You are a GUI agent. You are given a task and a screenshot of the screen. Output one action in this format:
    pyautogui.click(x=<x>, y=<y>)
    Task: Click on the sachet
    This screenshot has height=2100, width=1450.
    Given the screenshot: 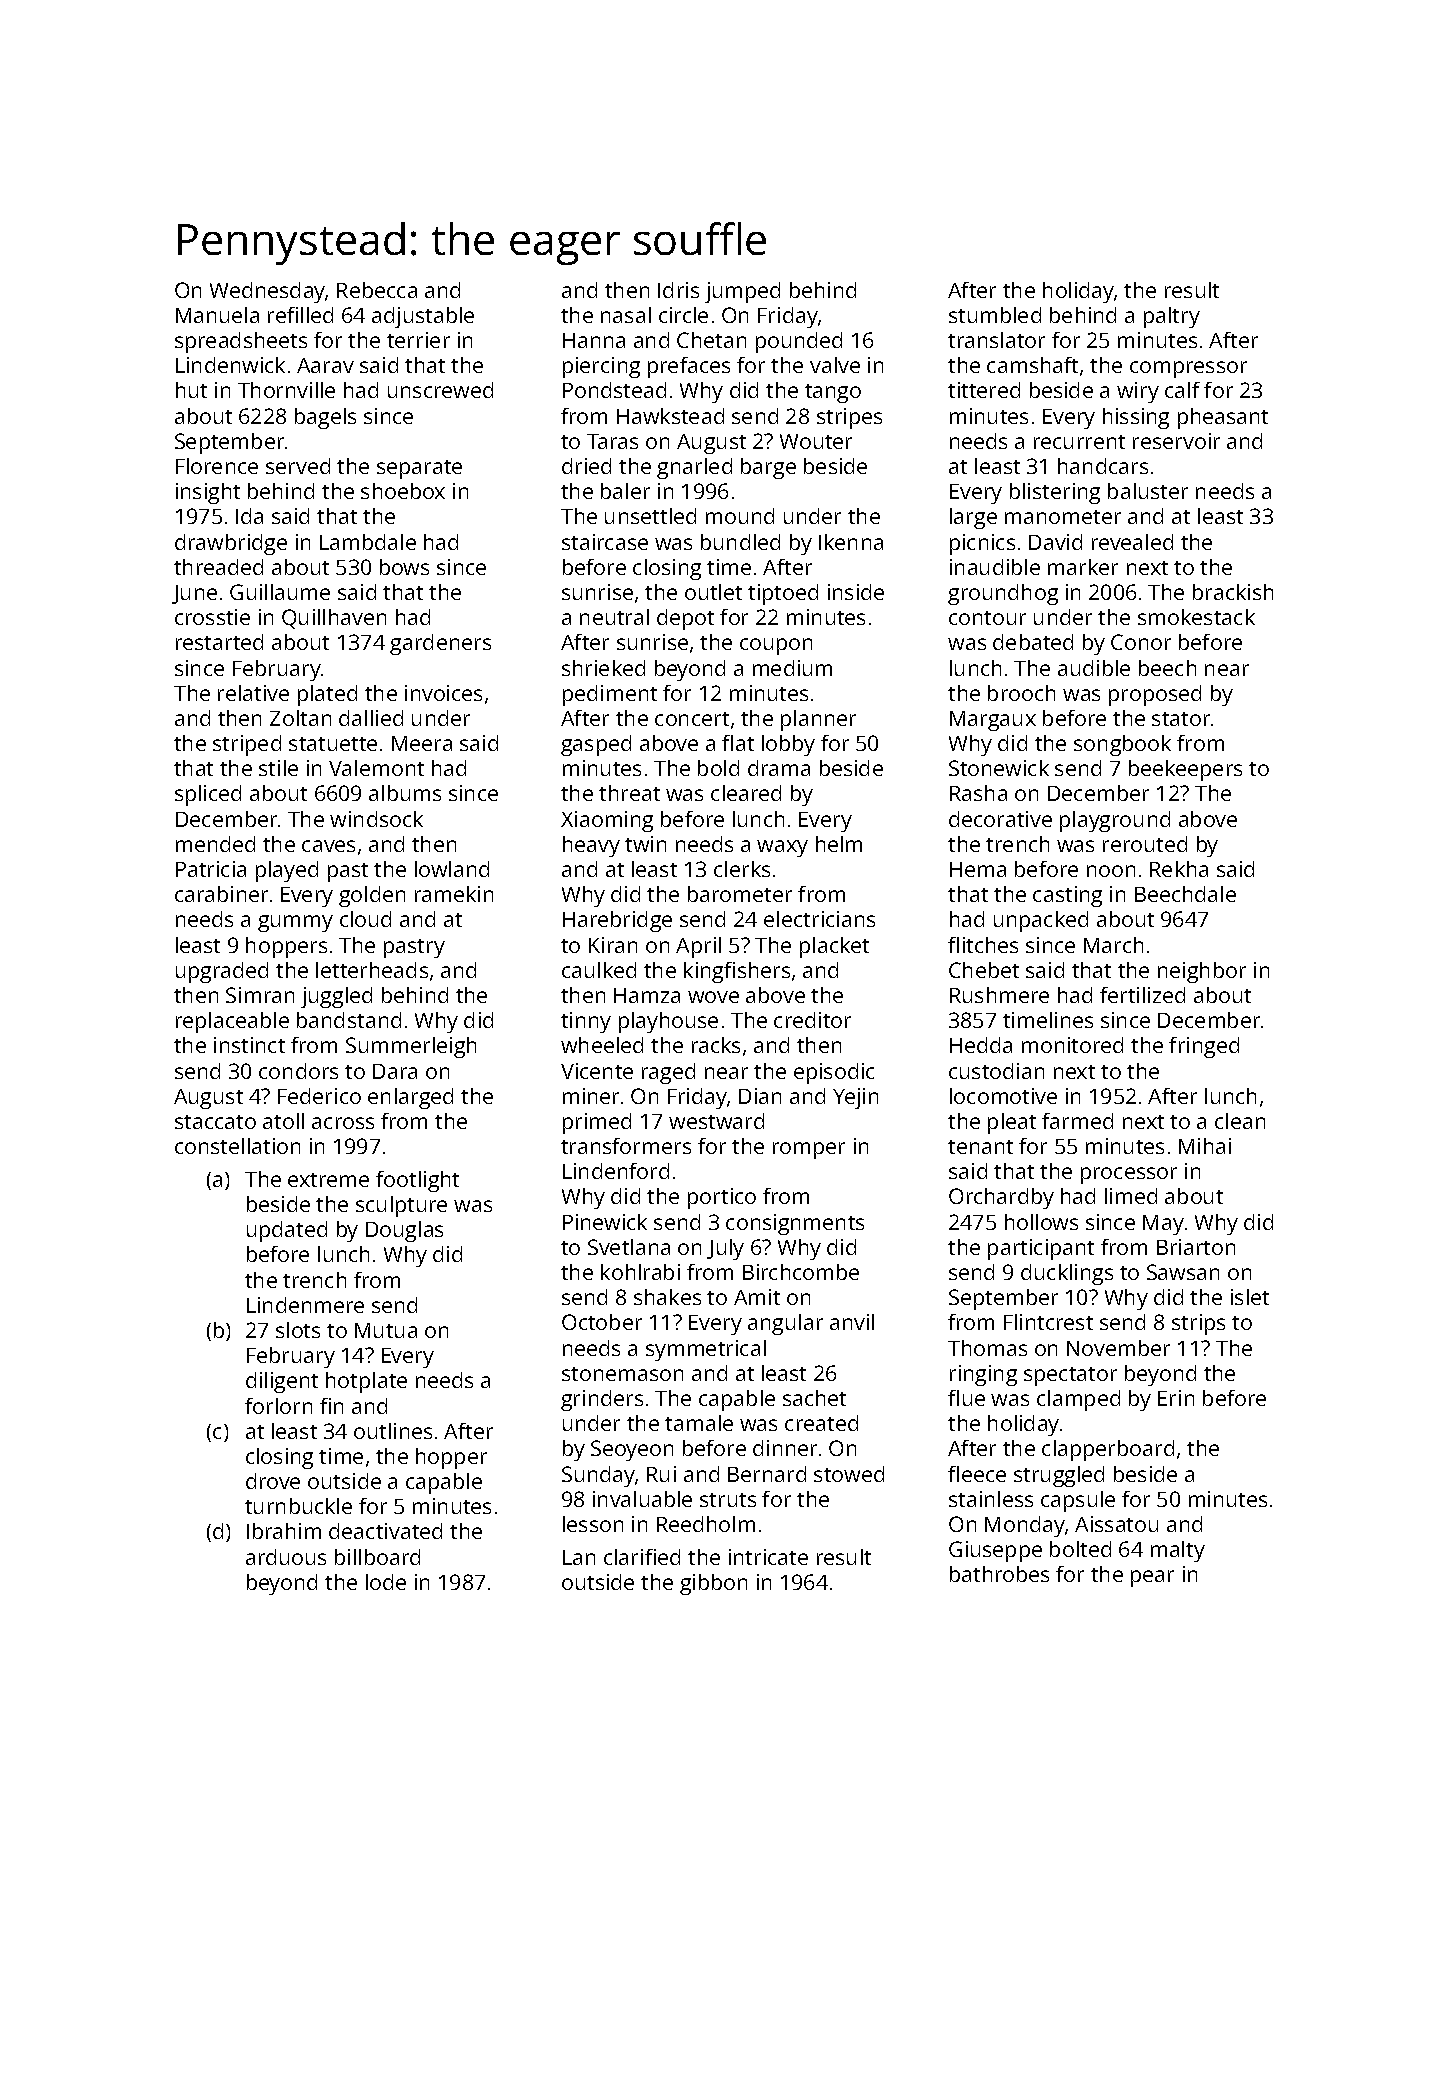 What is the action you would take?
    pyautogui.click(x=814, y=1398)
